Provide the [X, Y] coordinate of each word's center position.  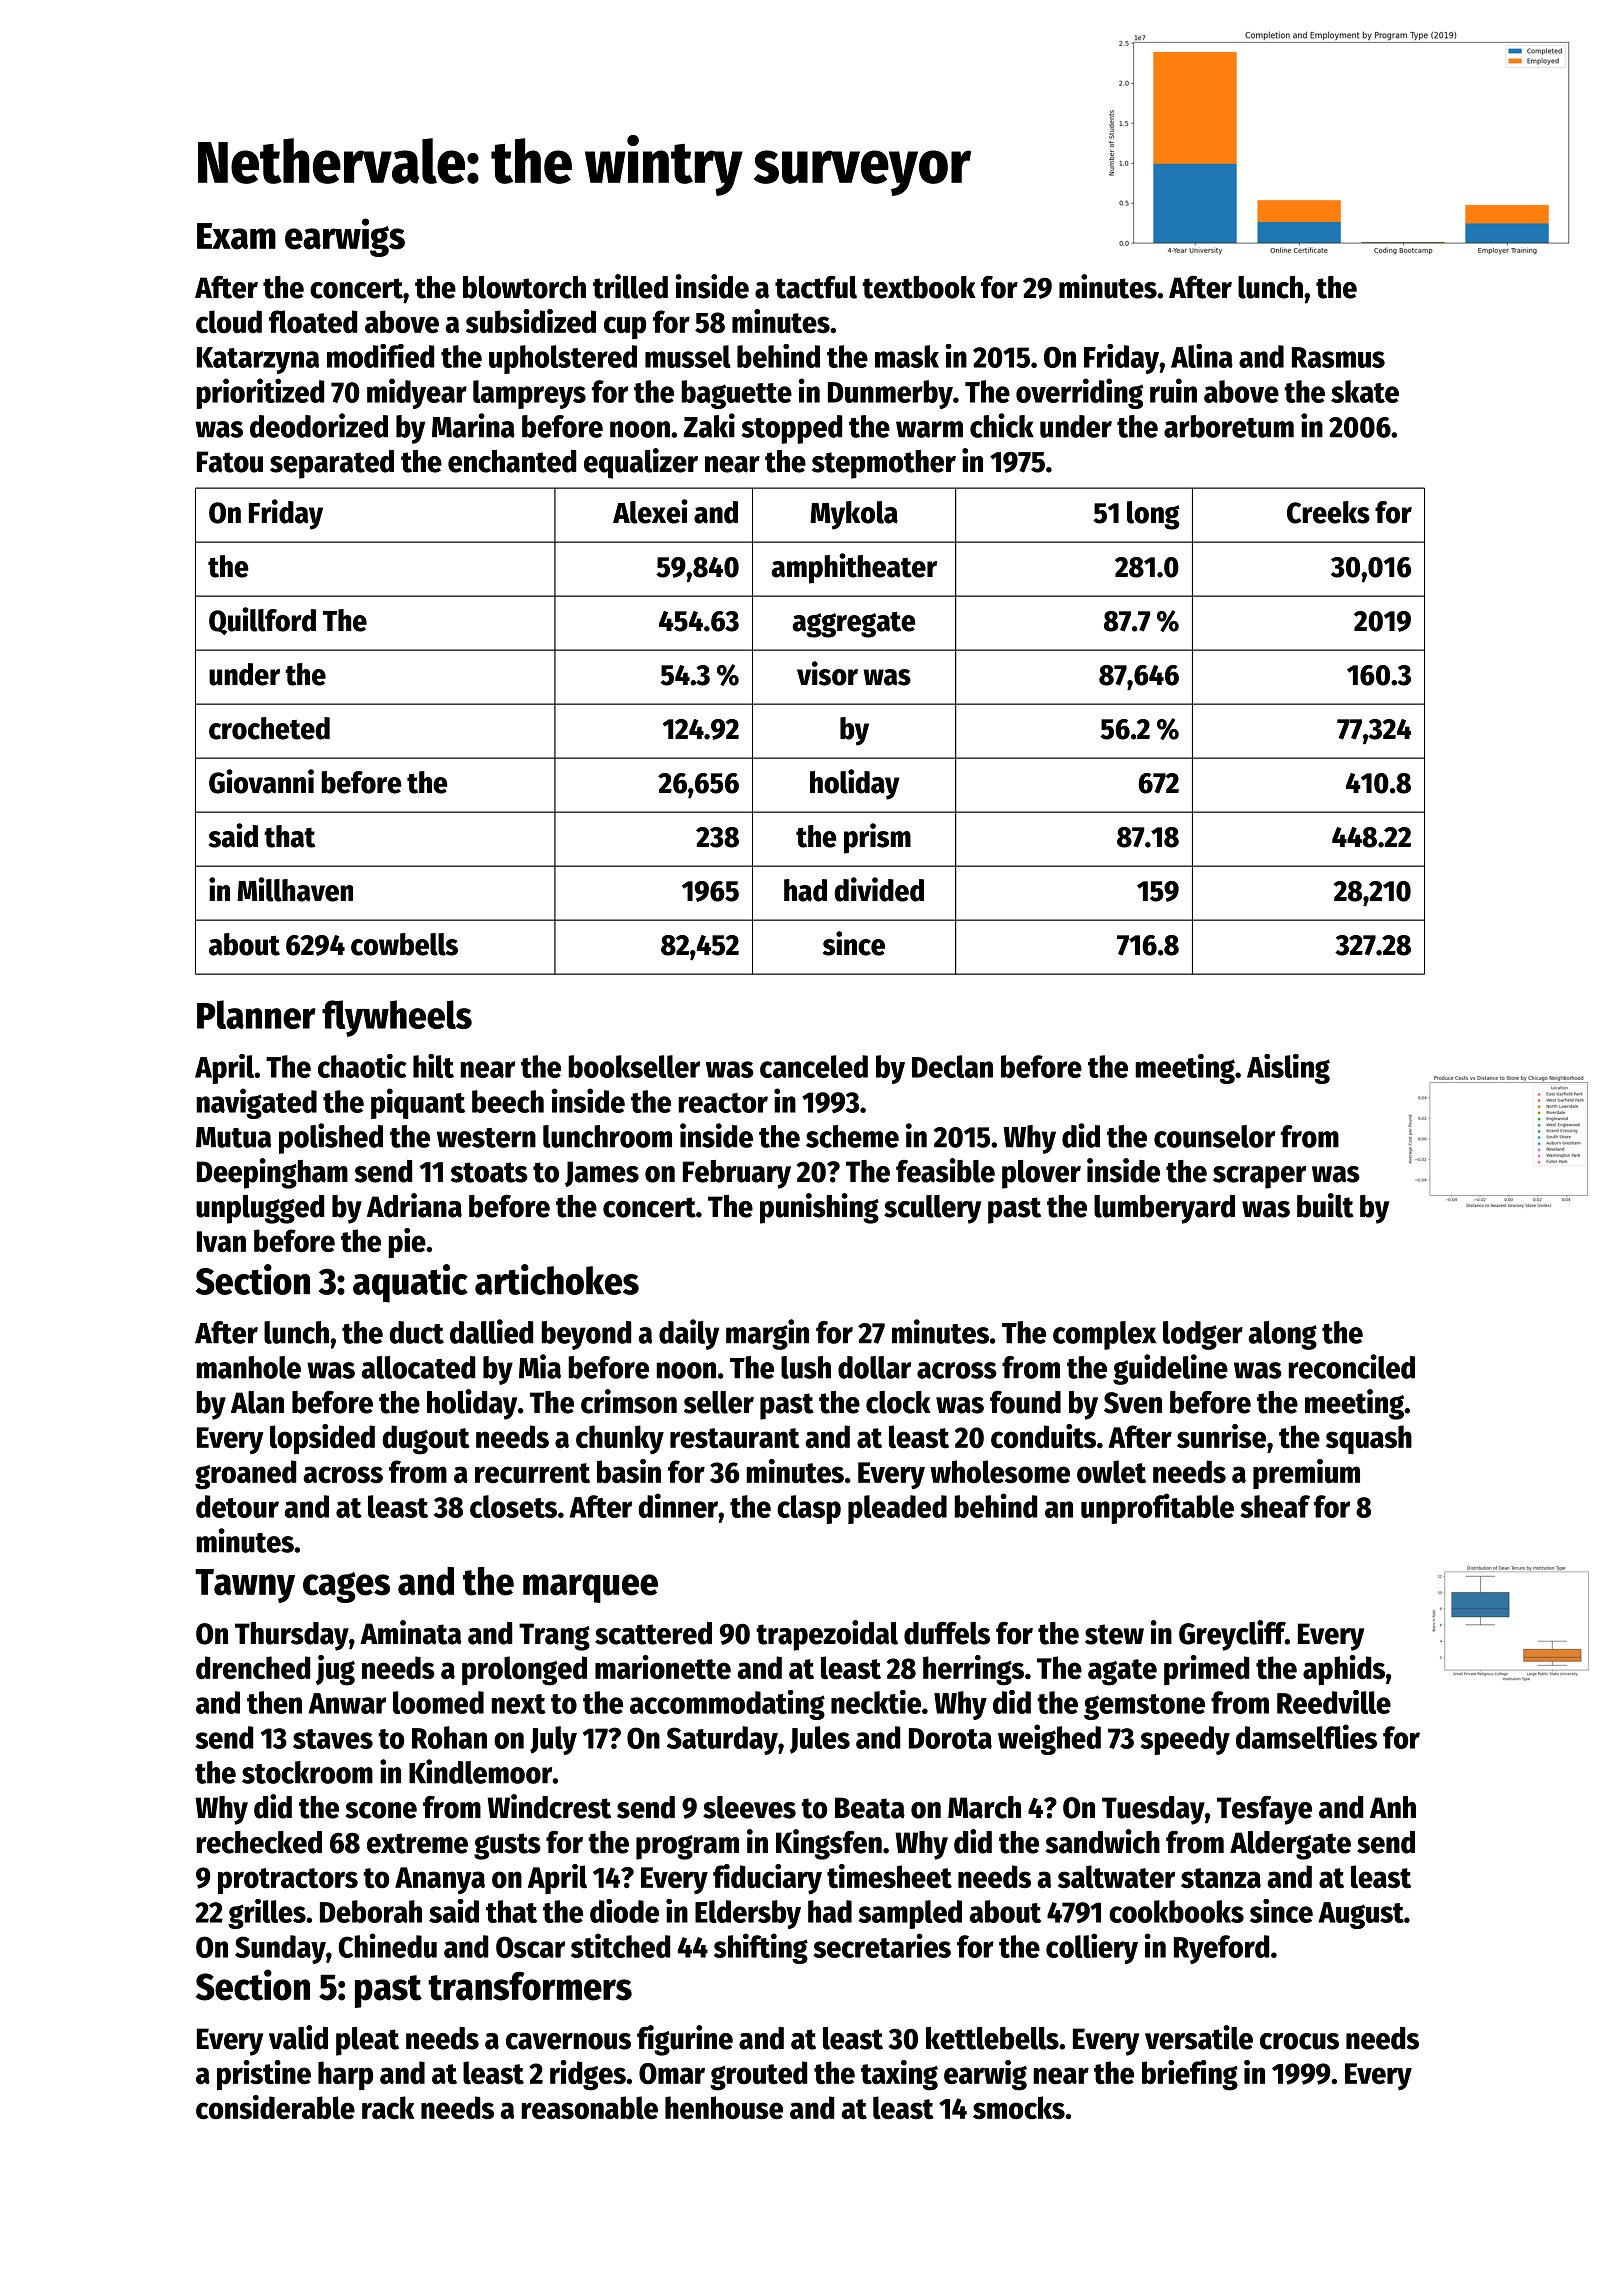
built [1325, 1205]
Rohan [449, 1737]
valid [298, 2037]
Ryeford [1221, 1949]
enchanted [512, 461]
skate [1365, 391]
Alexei [650, 511]
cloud [229, 322]
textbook [919, 287]
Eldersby [748, 1914]
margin [767, 1334]
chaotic [362, 1066]
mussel [688, 356]
